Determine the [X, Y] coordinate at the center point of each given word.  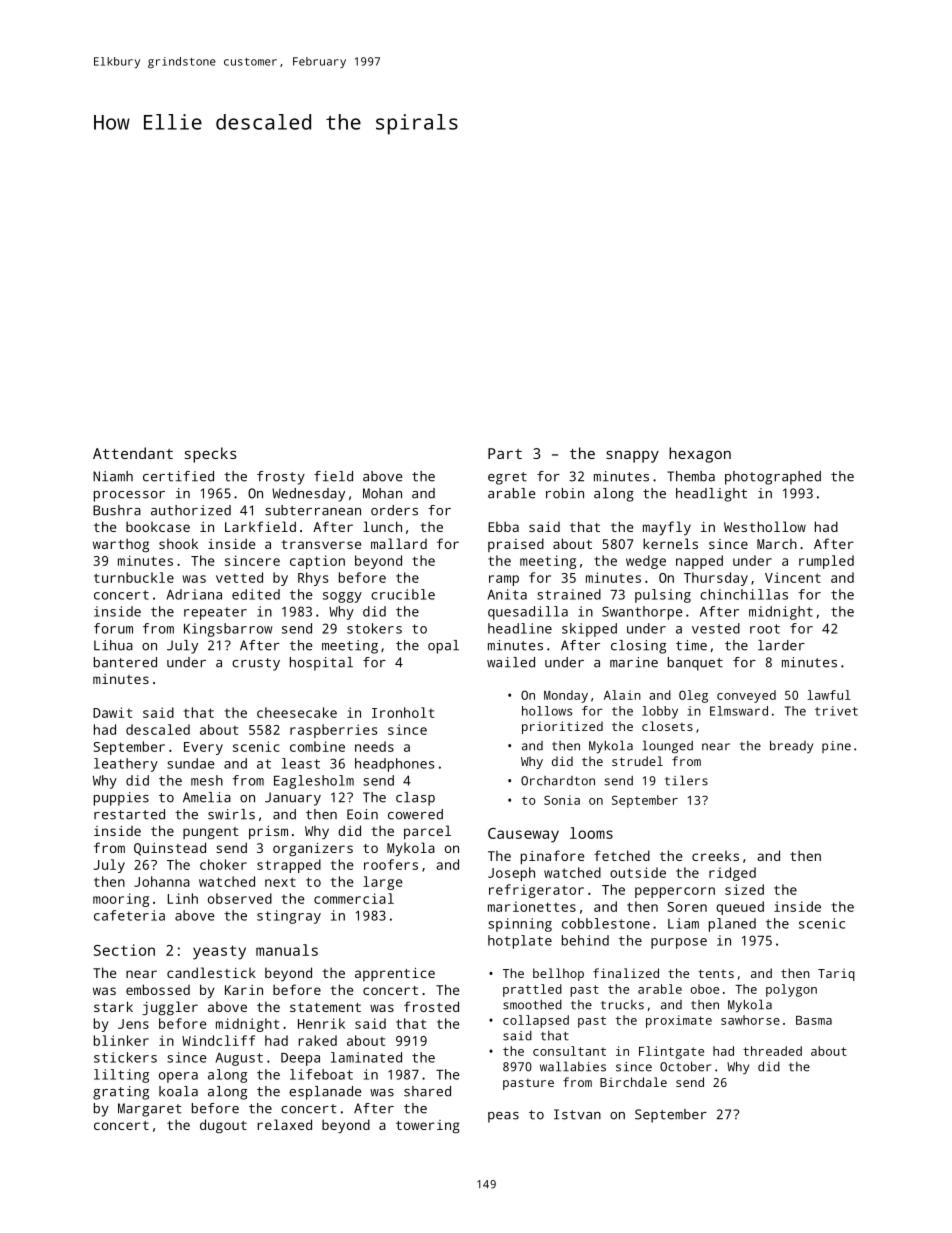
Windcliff [218, 1040]
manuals [287, 950]
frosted [431, 1006]
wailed [511, 662]
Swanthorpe [642, 613]
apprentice [395, 974]
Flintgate [671, 1052]
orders [394, 510]
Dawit [112, 712]
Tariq [836, 974]
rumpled [826, 562]
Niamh [113, 476]
